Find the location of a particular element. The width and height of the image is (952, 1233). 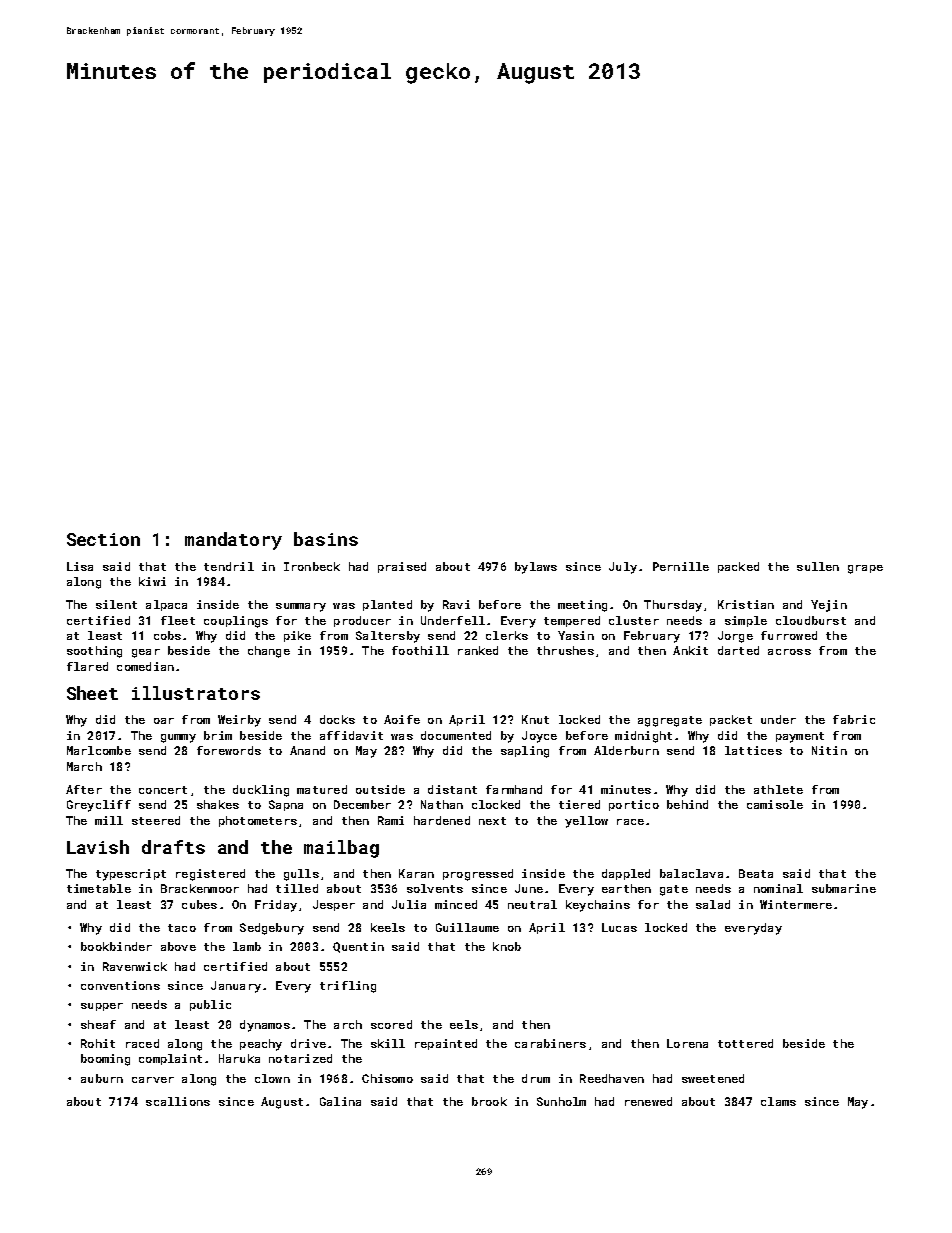

illustrators is located at coordinates (196, 693).
